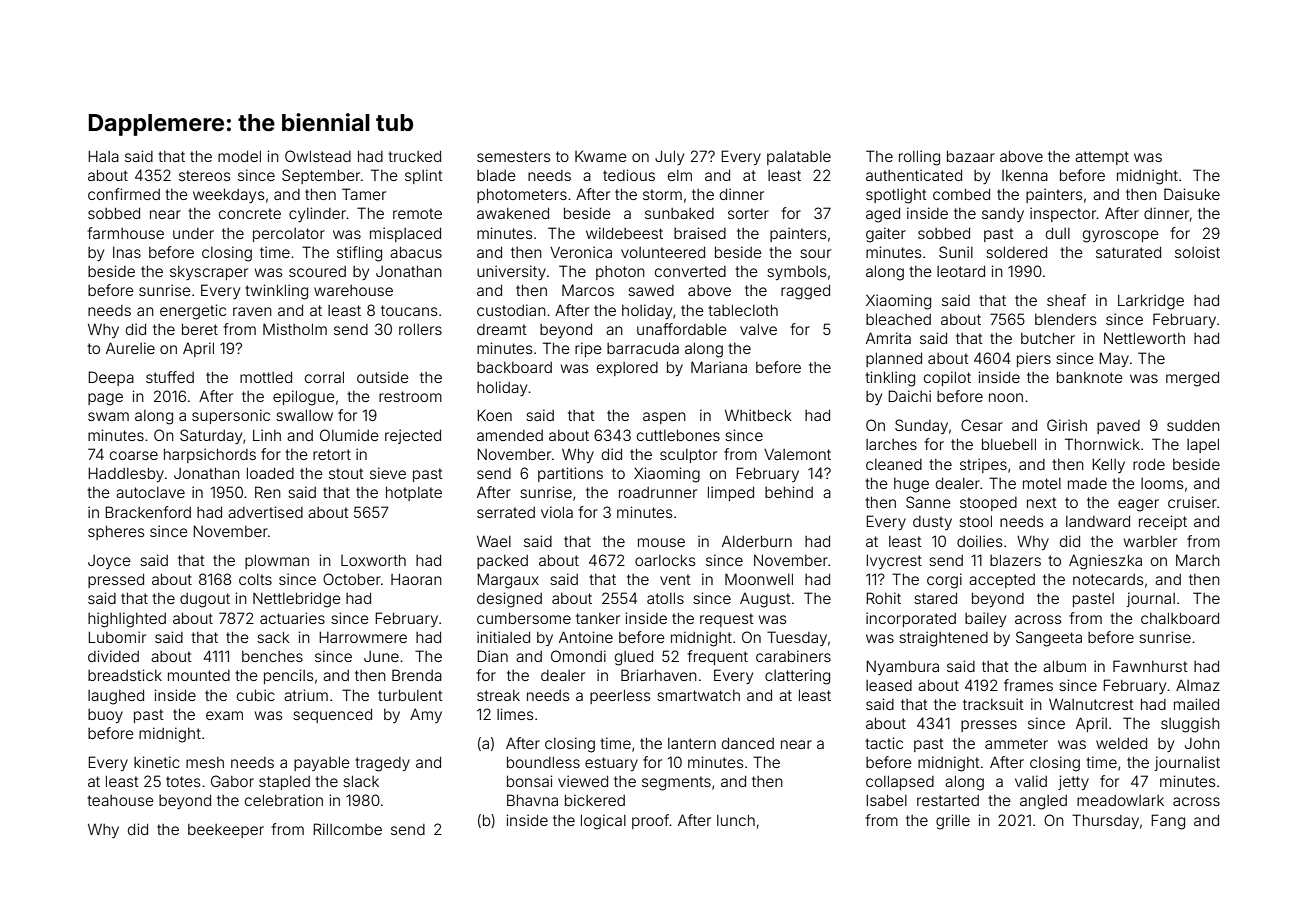  Describe the element at coordinates (1192, 502) in the screenshot. I see `cruiser` at that location.
